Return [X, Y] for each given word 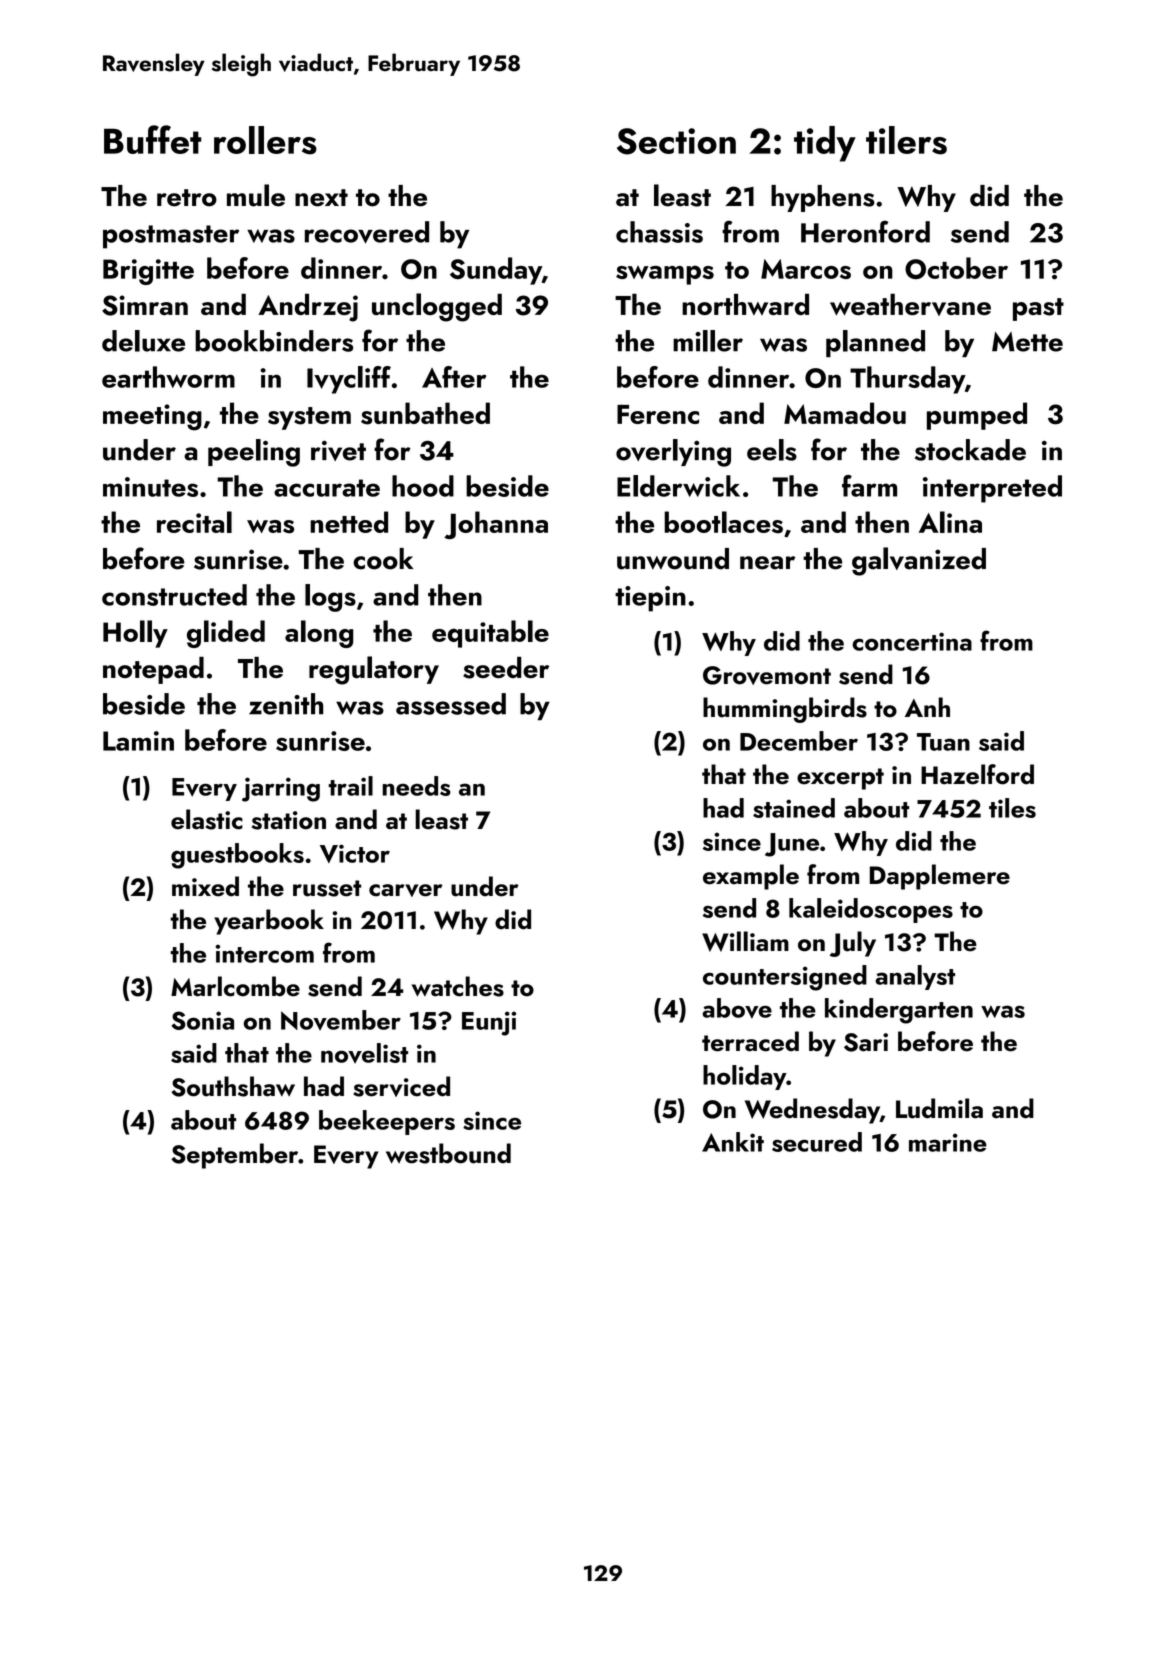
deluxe [143, 341]
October [956, 268]
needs [416, 786]
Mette [1027, 342]
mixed [205, 886]
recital [194, 522]
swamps [665, 275]
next [321, 198]
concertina [912, 641]
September [234, 1156]
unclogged [437, 307]
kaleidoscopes [871, 910]
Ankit [733, 1142]
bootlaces [723, 522]
